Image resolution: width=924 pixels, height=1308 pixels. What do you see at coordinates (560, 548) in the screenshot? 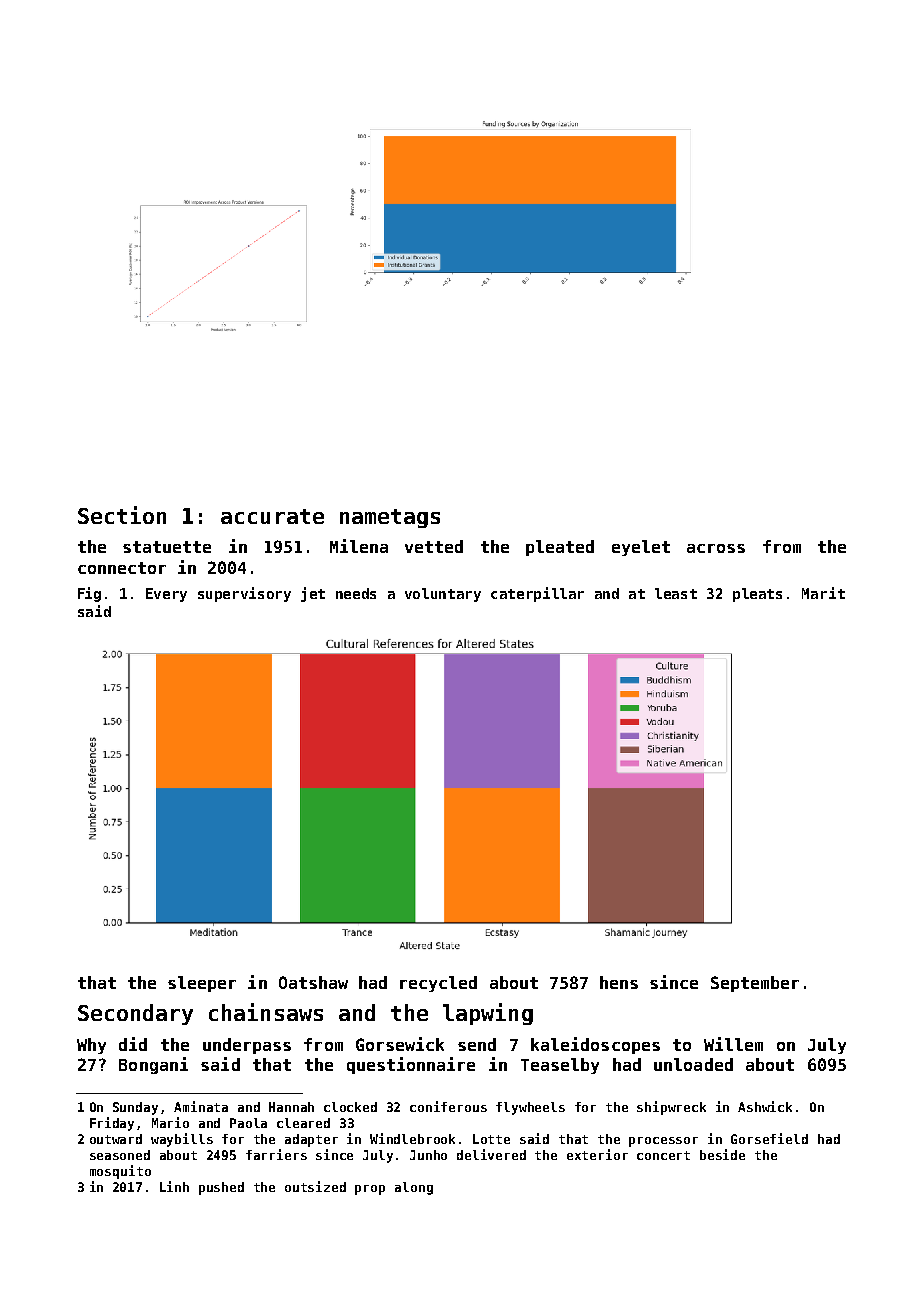
I see `pleated` at bounding box center [560, 548].
